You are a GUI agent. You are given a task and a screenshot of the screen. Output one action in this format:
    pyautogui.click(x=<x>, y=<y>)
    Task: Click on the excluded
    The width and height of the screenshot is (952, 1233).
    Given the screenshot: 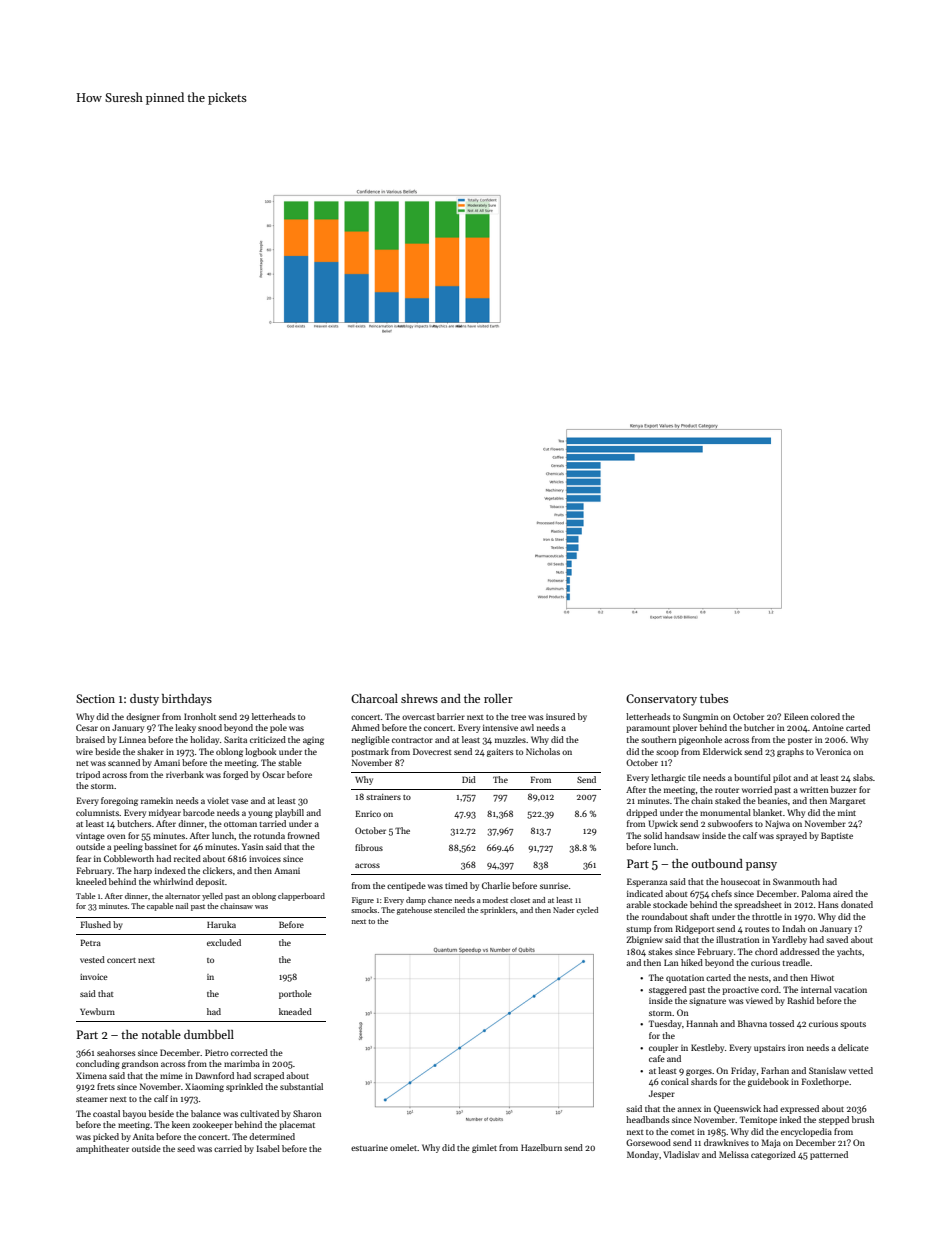 What is the action you would take?
    pyautogui.click(x=224, y=942)
